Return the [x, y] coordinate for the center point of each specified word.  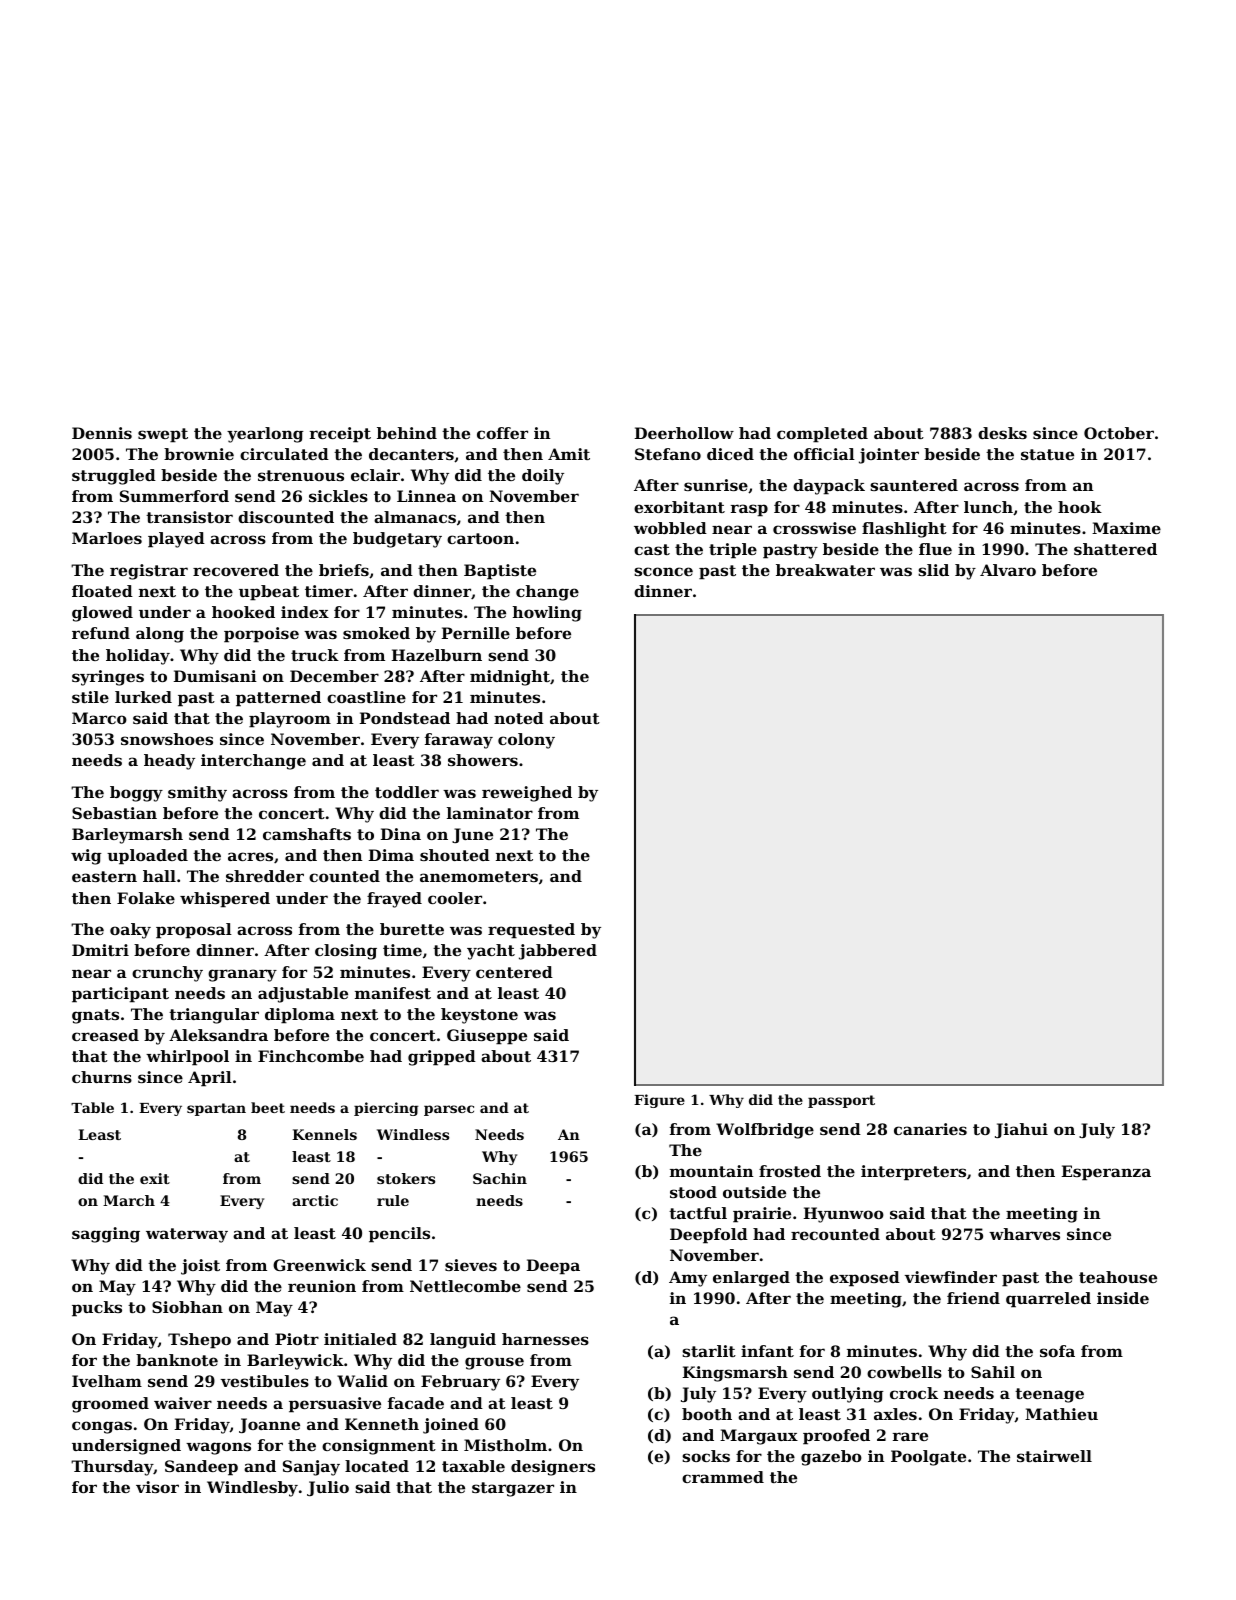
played [176, 540]
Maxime [1126, 528]
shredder [265, 876]
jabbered [558, 952]
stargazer [513, 1489]
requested [531, 931]
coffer [502, 433]
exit [155, 1178]
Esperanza [1106, 1173]
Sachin [500, 1178]
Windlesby [252, 1489]
